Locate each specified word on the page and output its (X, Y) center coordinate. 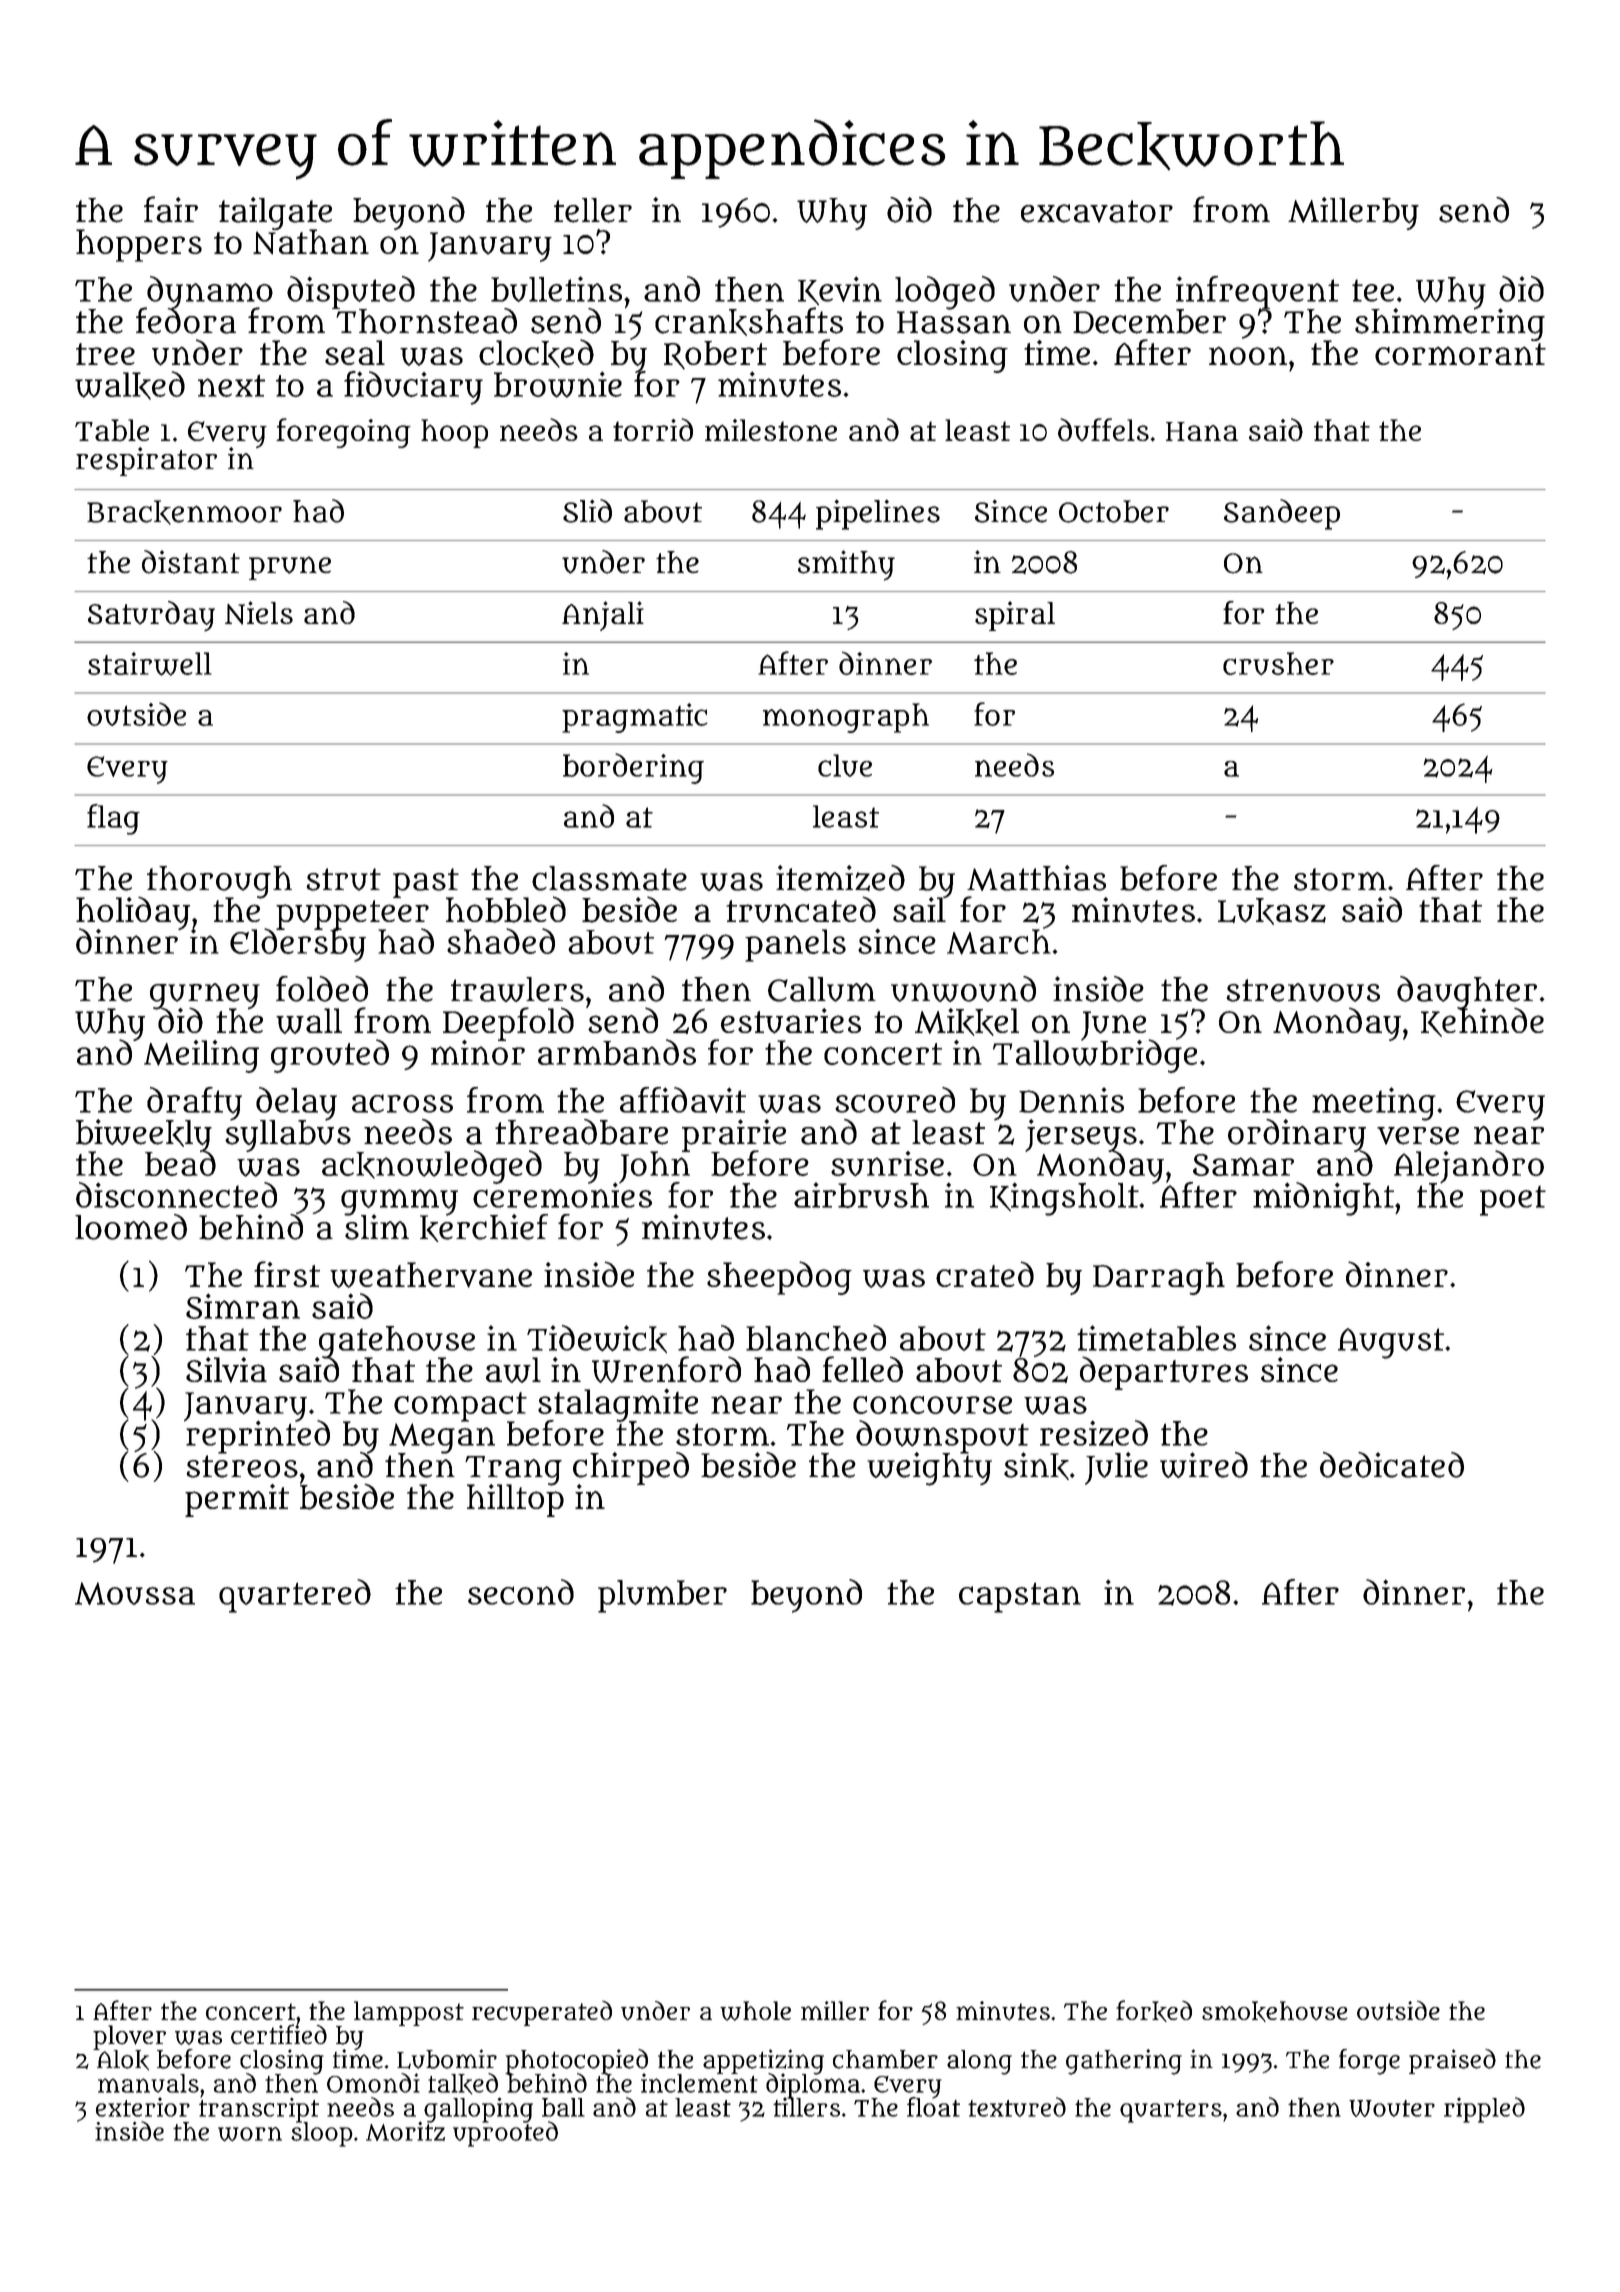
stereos (242, 1466)
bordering (633, 768)
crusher (1278, 663)
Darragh (1159, 1278)
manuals (148, 2083)
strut (343, 879)
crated (985, 1274)
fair (171, 209)
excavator (1097, 211)
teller (593, 210)
